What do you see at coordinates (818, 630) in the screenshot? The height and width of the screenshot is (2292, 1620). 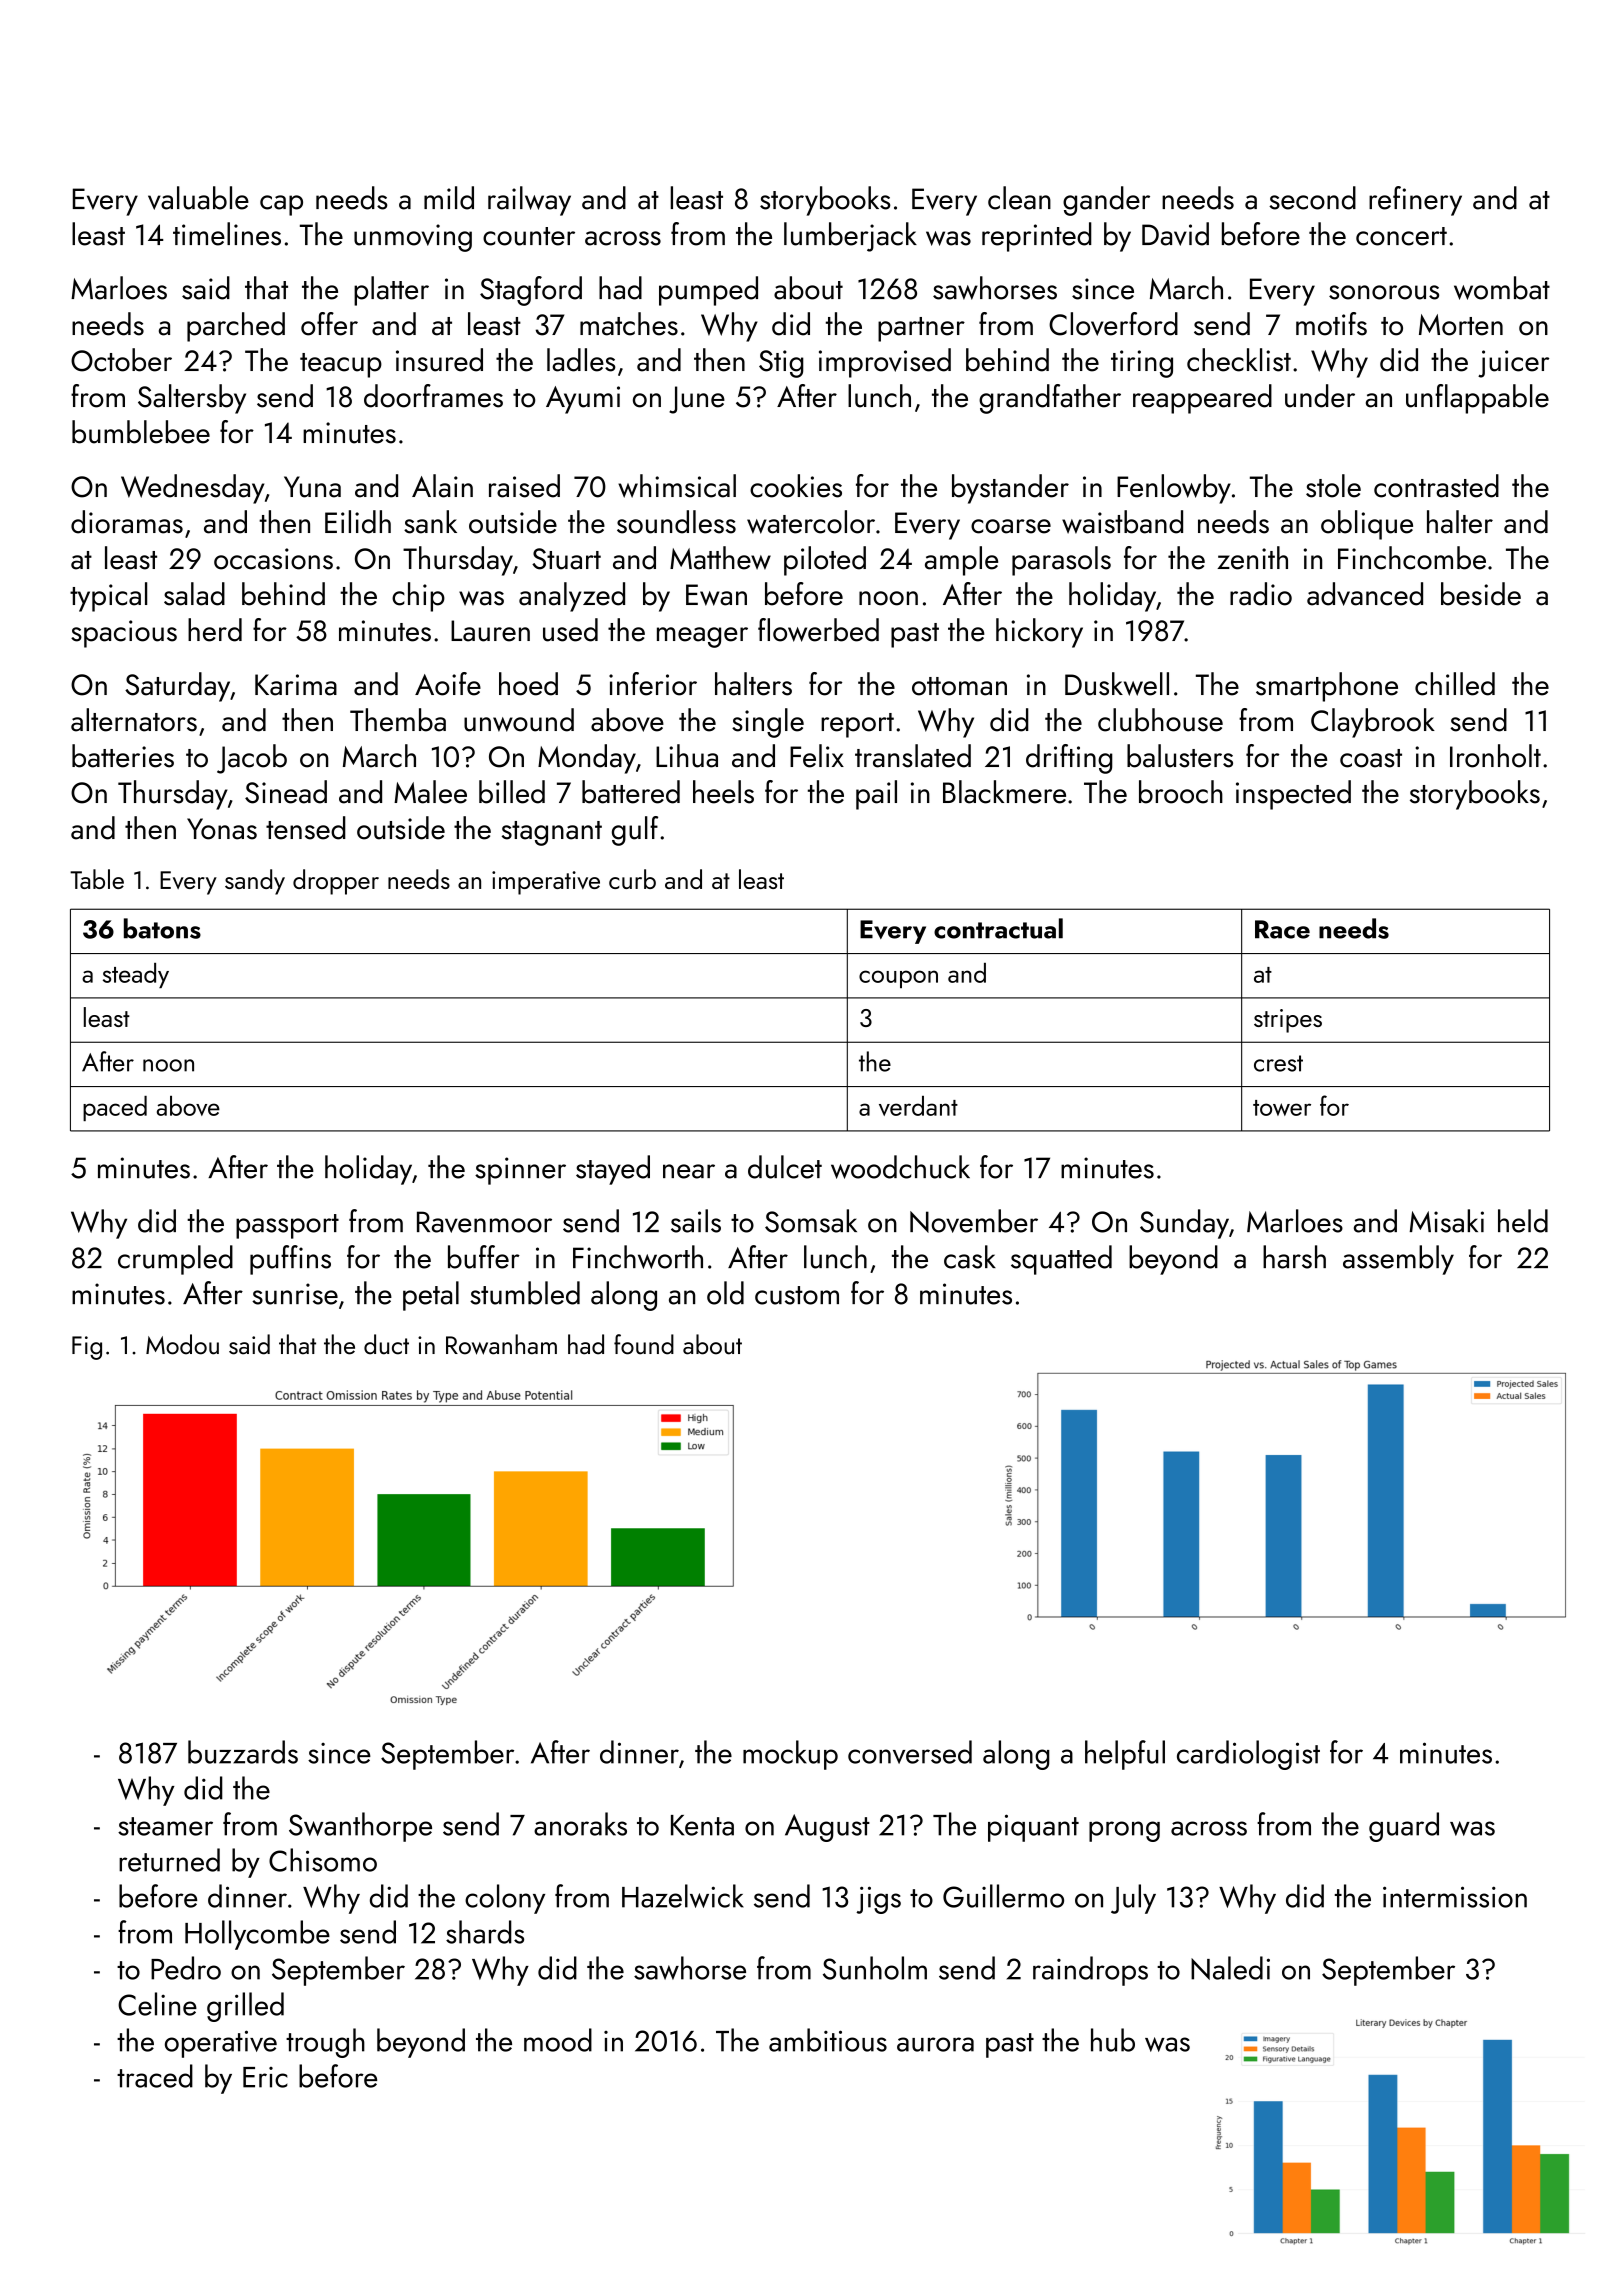 I see `flowerbed` at bounding box center [818, 630].
